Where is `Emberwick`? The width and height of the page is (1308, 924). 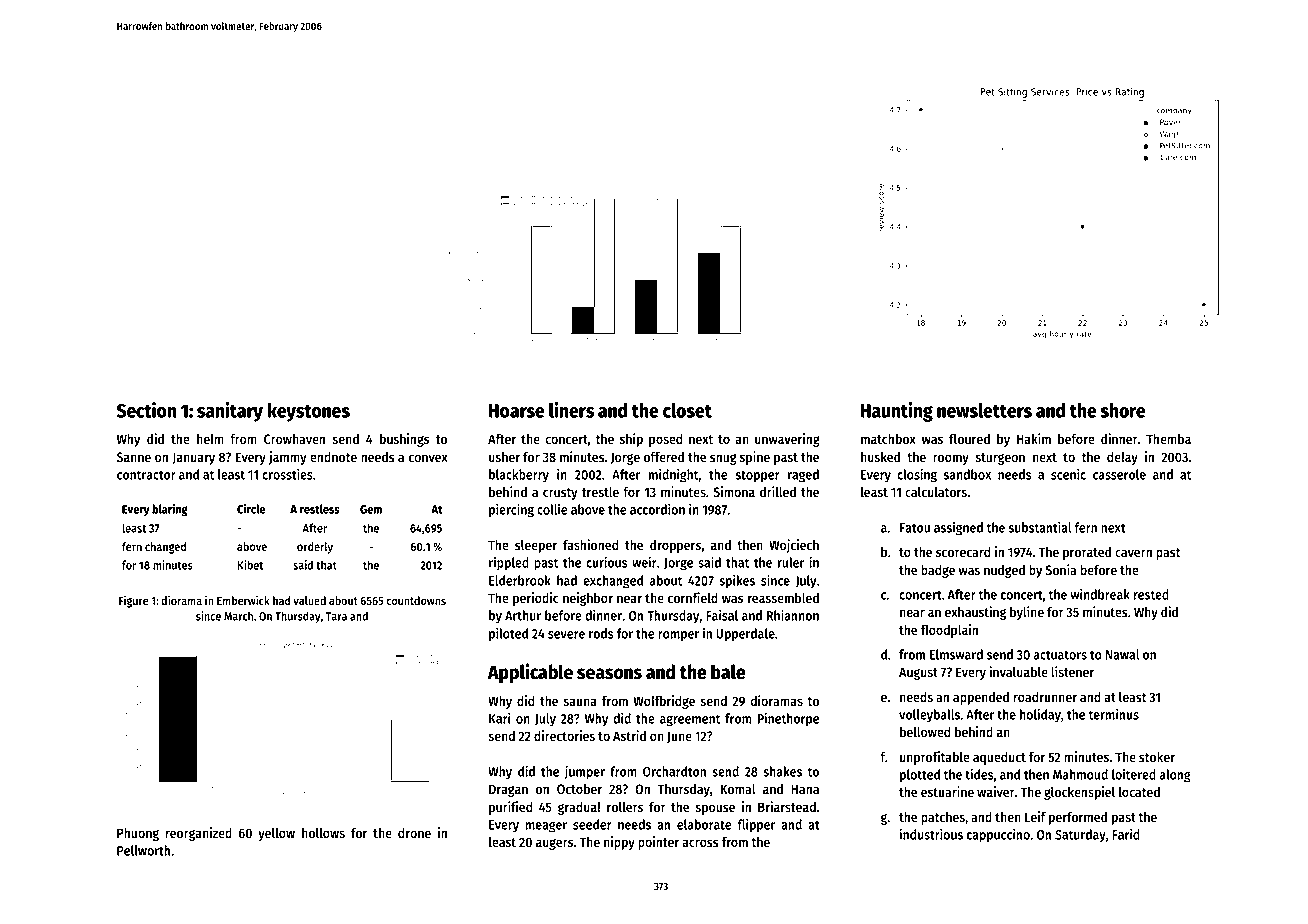
Emberwick is located at coordinates (243, 600).
